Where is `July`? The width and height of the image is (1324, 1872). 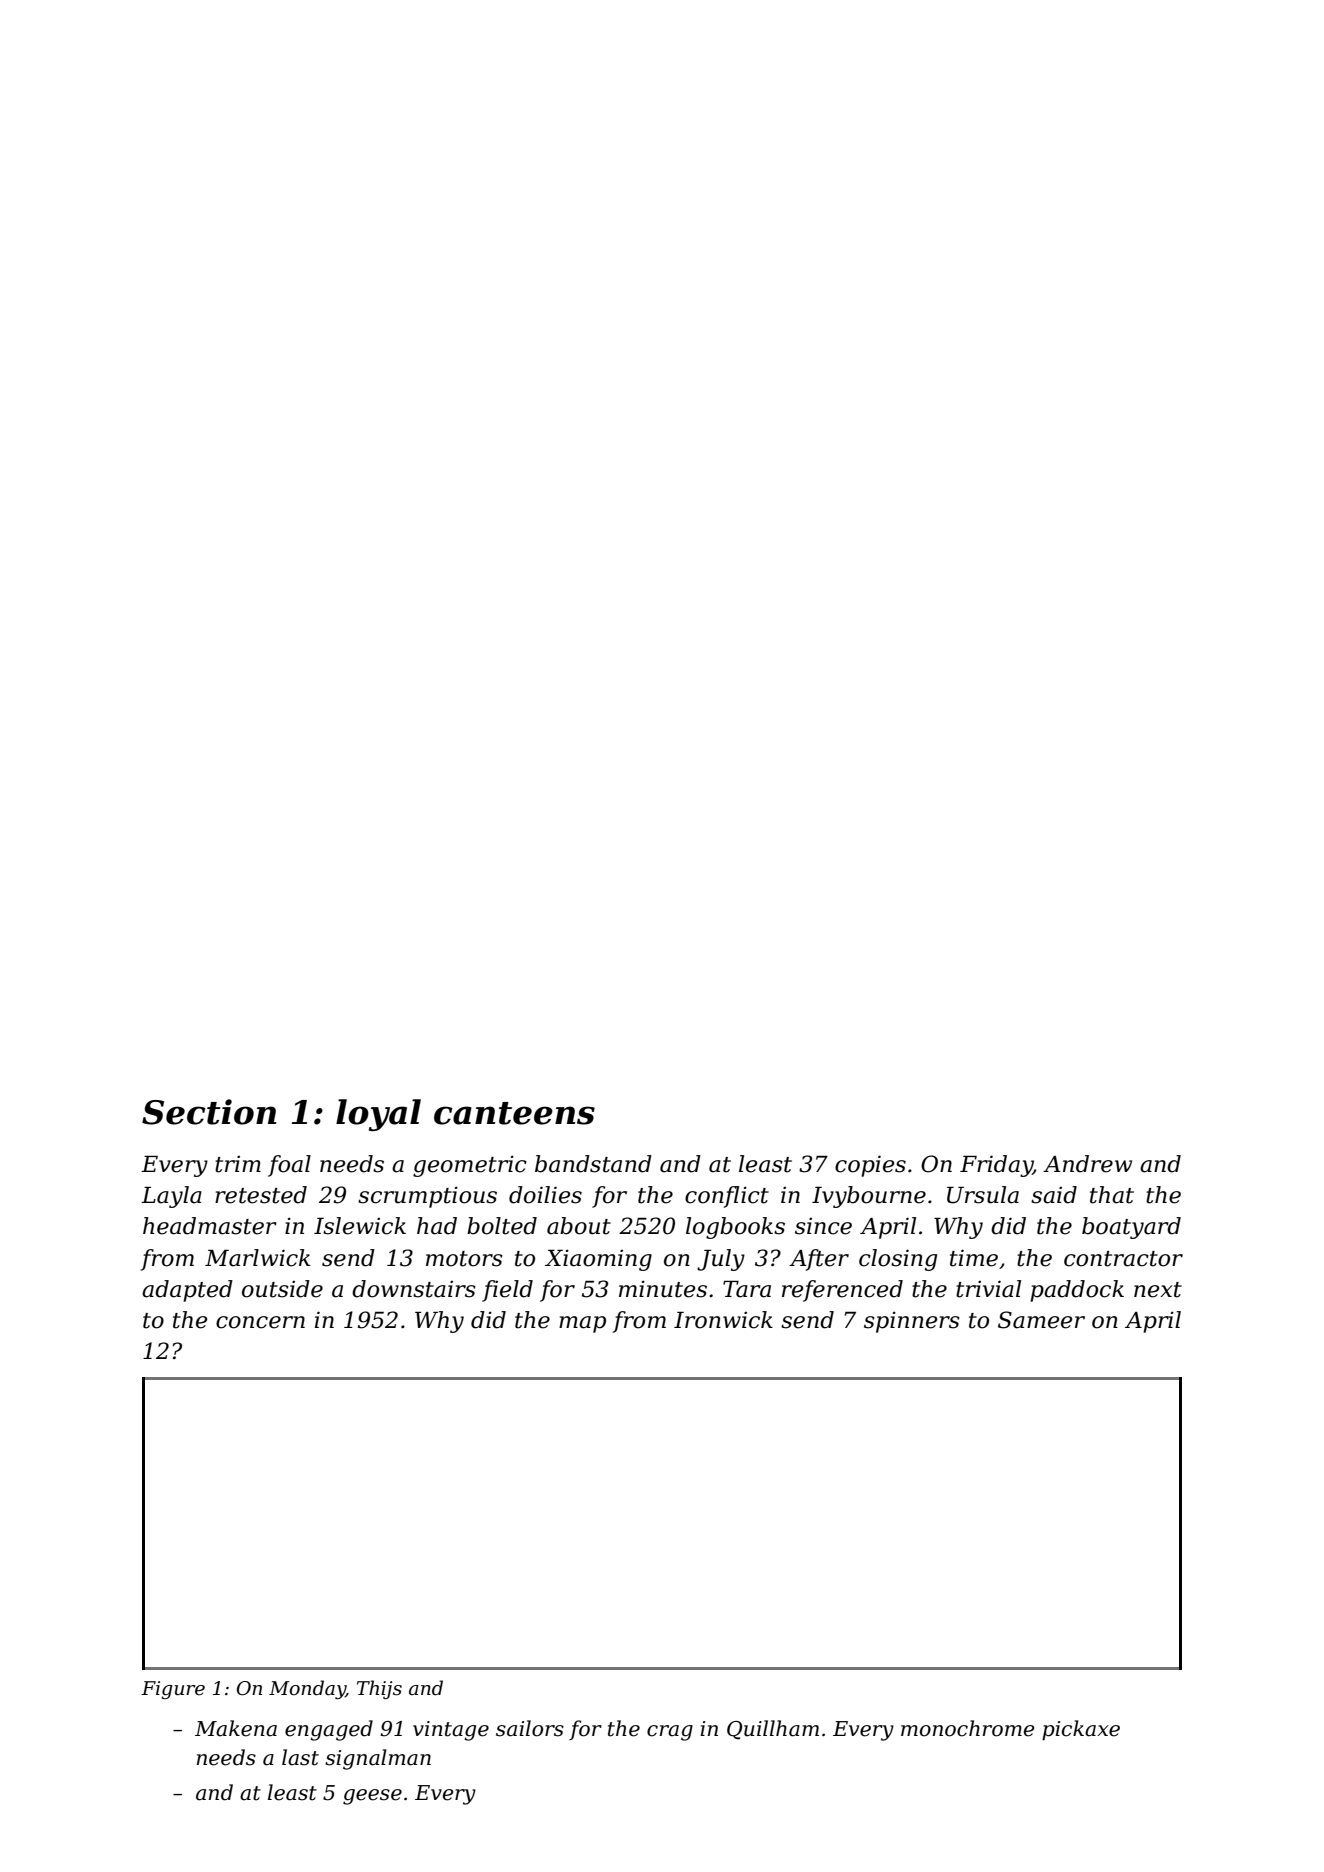 July is located at coordinates (721, 1260).
